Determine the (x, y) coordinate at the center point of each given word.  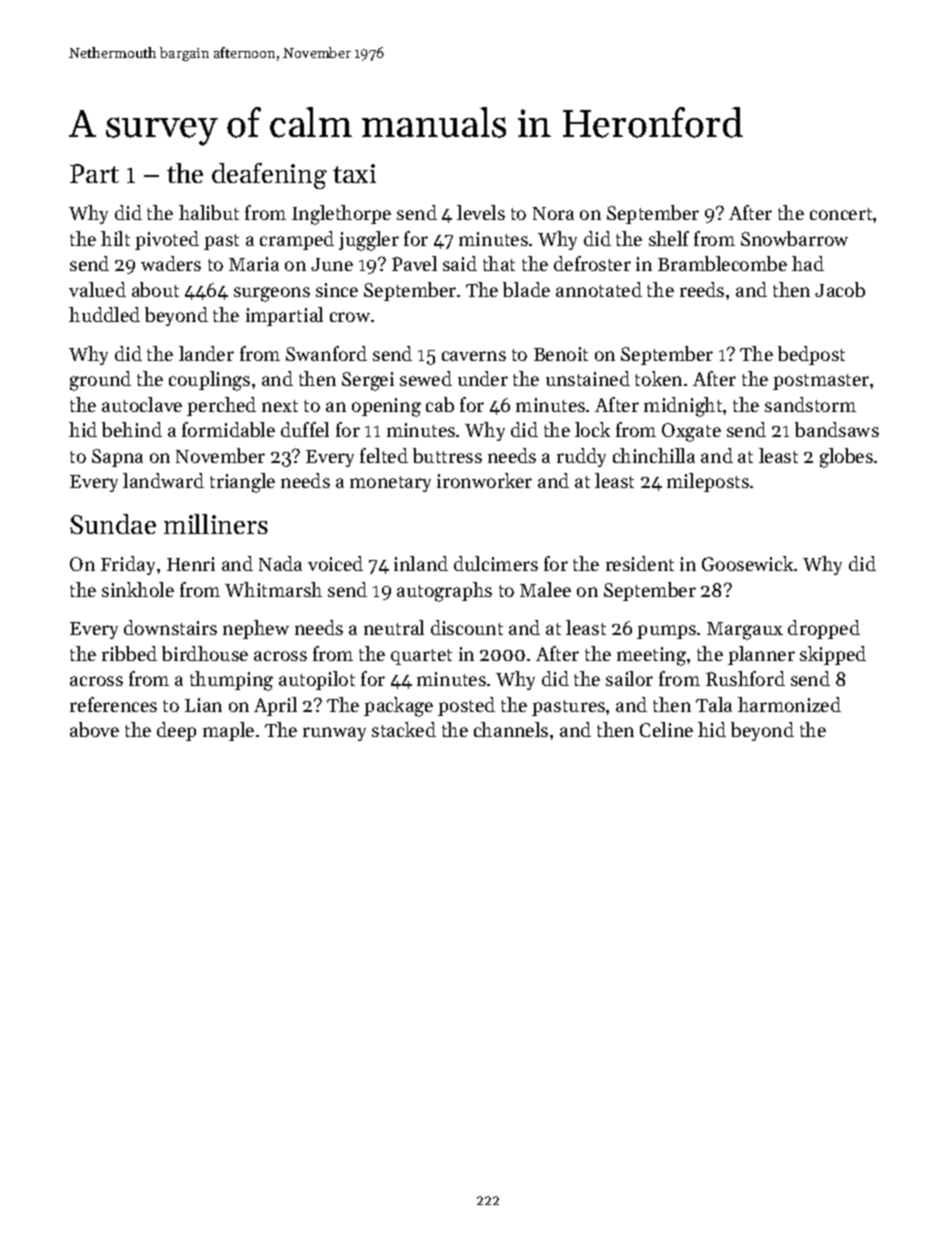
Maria (254, 264)
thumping (231, 681)
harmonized (789, 704)
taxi (354, 173)
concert (841, 214)
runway (334, 734)
